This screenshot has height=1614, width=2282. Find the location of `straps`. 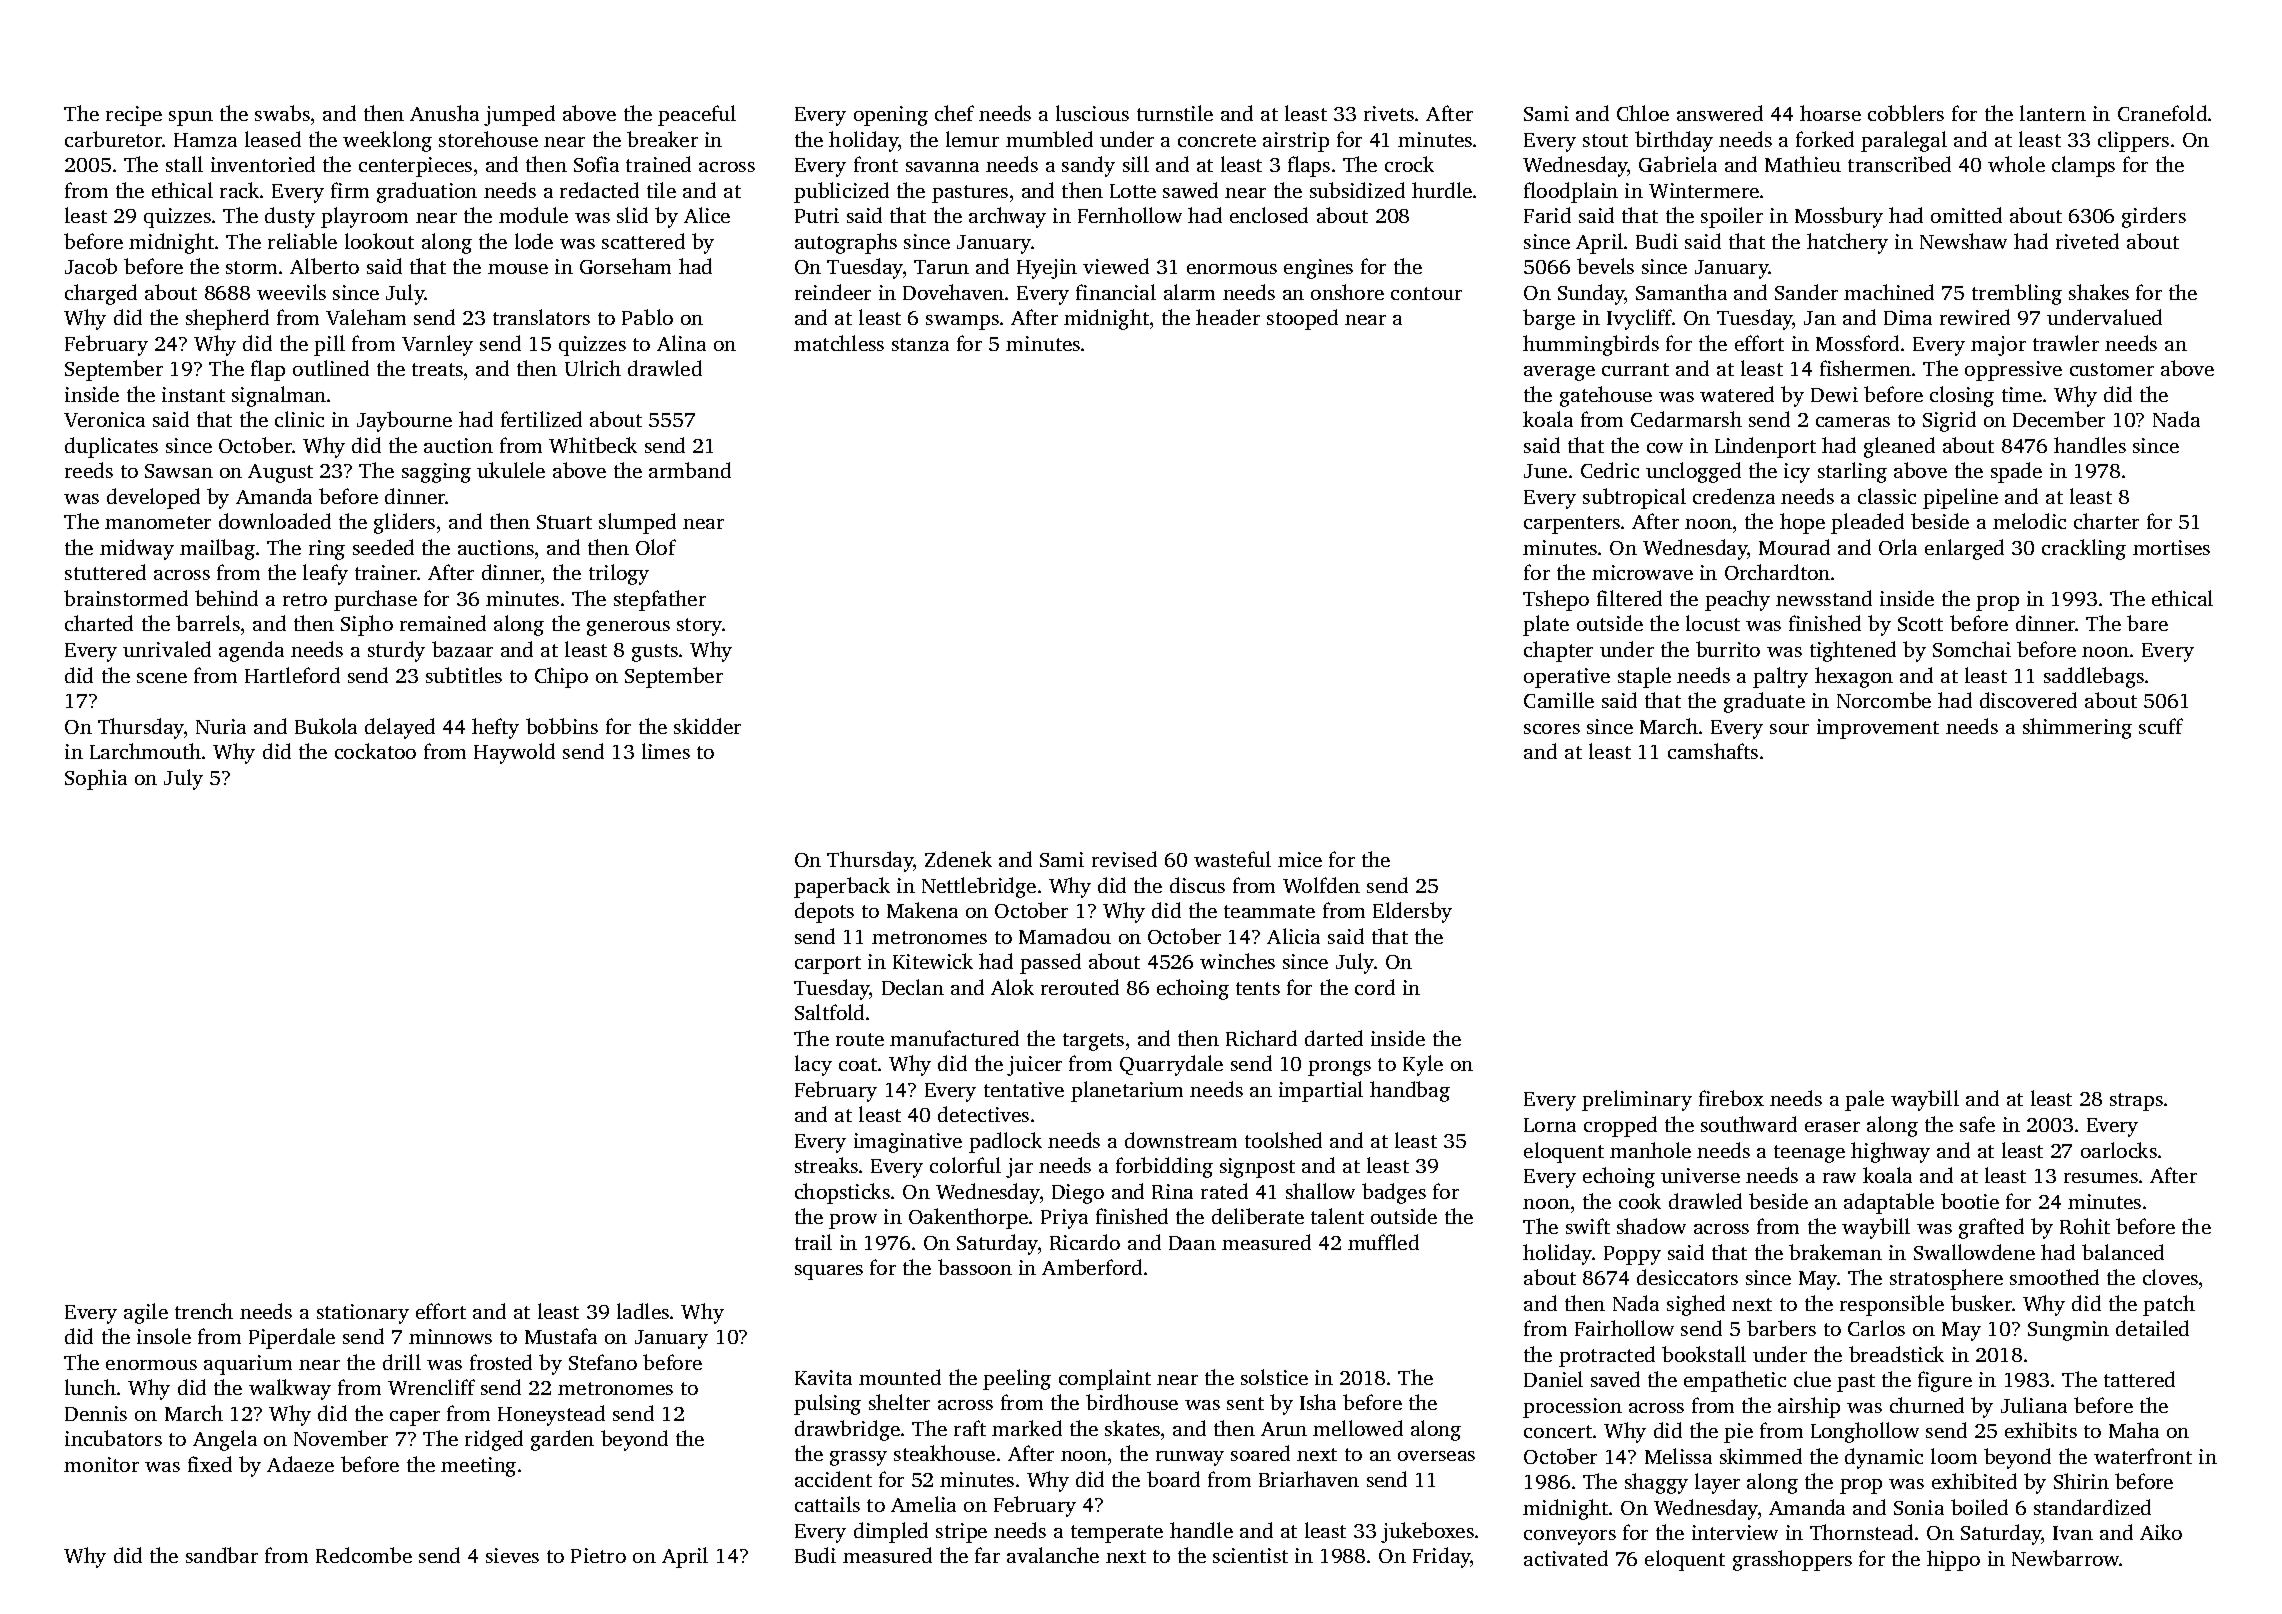

straps is located at coordinates (2136, 1102).
